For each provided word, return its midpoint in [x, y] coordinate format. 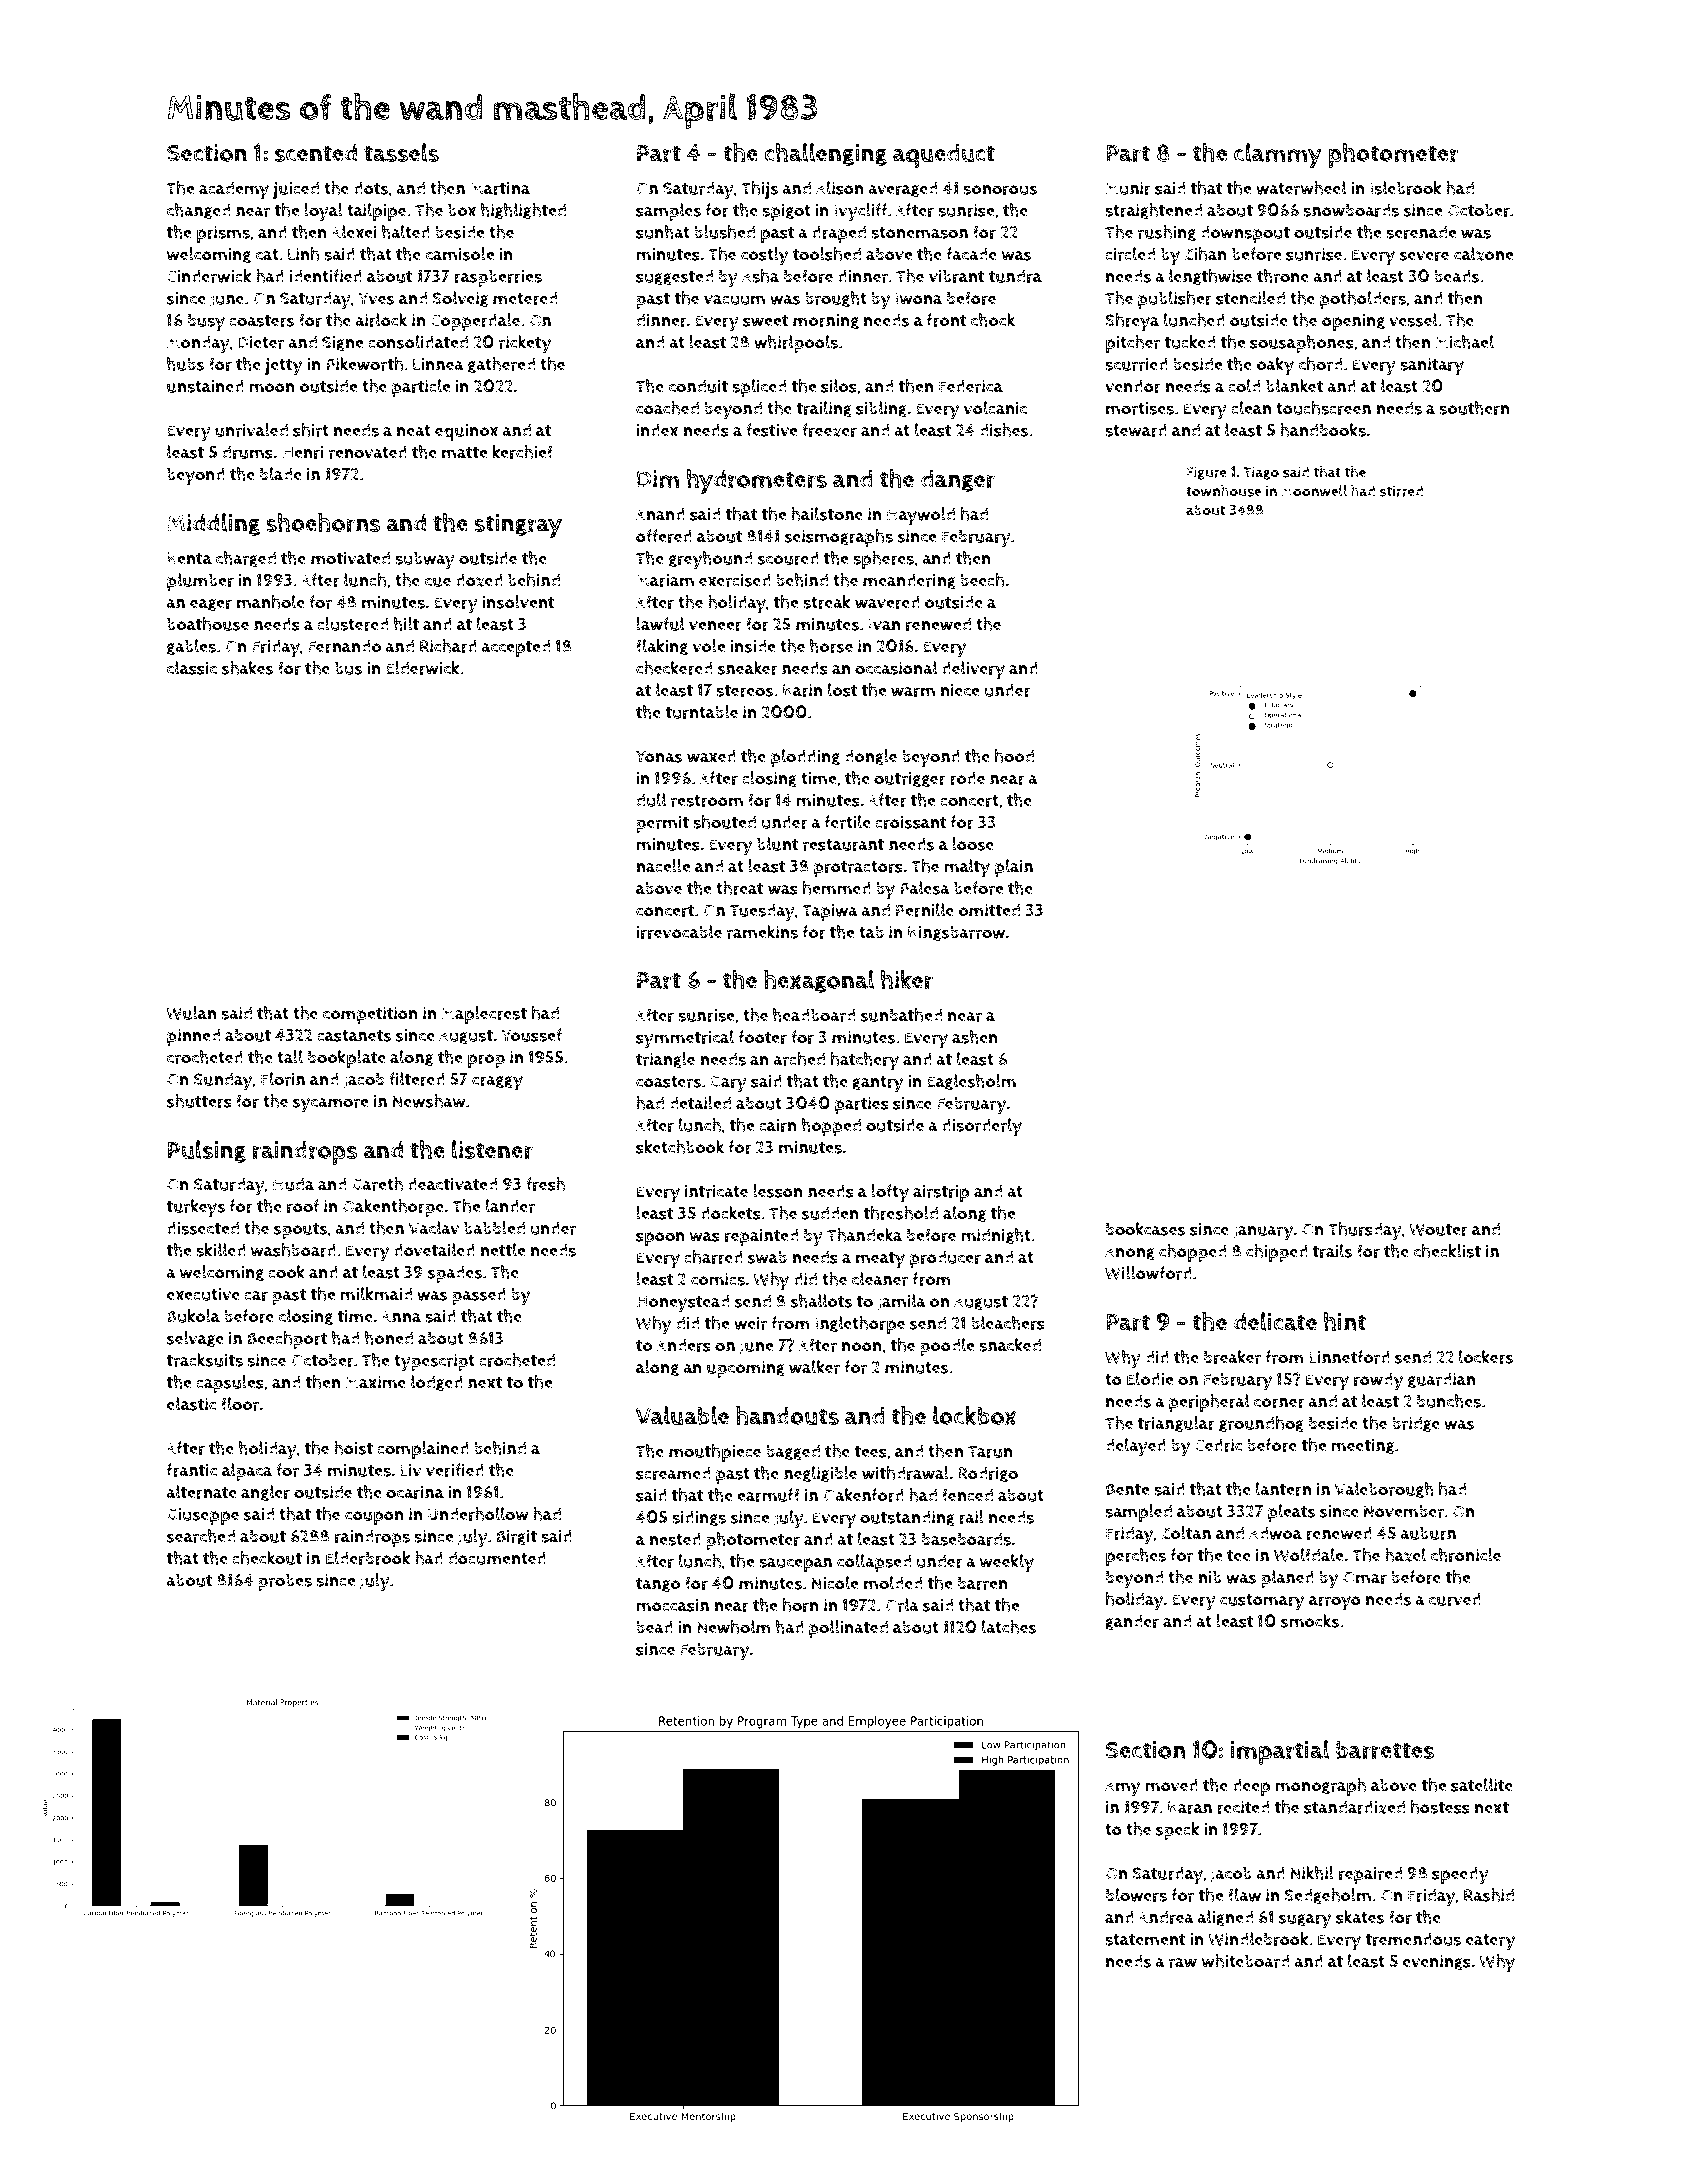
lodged [437, 1383]
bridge [1416, 1424]
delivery [973, 670]
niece [960, 690]
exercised [735, 580]
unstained [205, 386]
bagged [793, 1452]
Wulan [191, 1013]
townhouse [1223, 491]
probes [285, 1582]
